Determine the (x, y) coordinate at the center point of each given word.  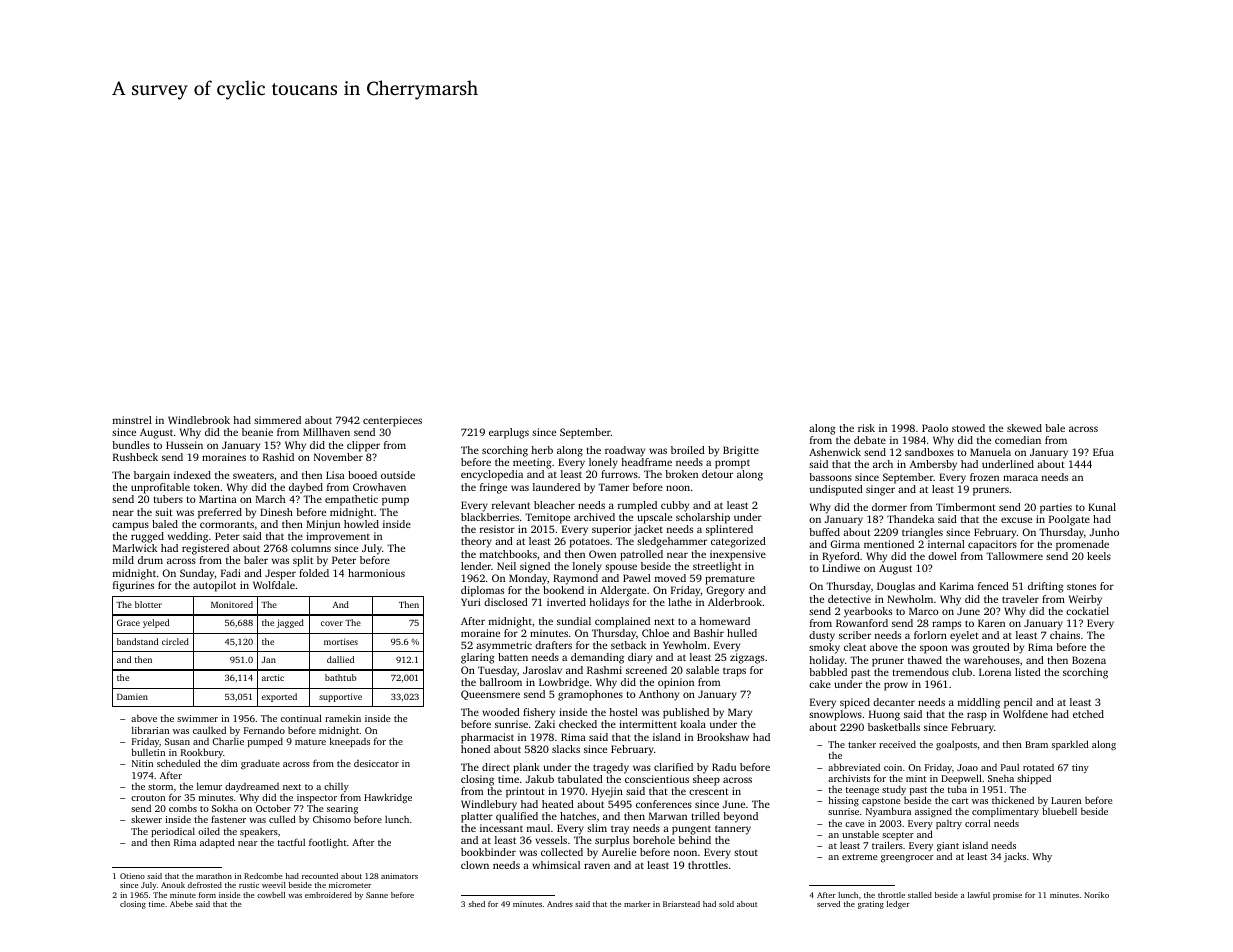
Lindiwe (841, 568)
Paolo (935, 428)
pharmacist (487, 738)
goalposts (956, 745)
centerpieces (392, 421)
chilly (336, 787)
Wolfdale (274, 585)
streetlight (717, 567)
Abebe (181, 904)
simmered (277, 420)
